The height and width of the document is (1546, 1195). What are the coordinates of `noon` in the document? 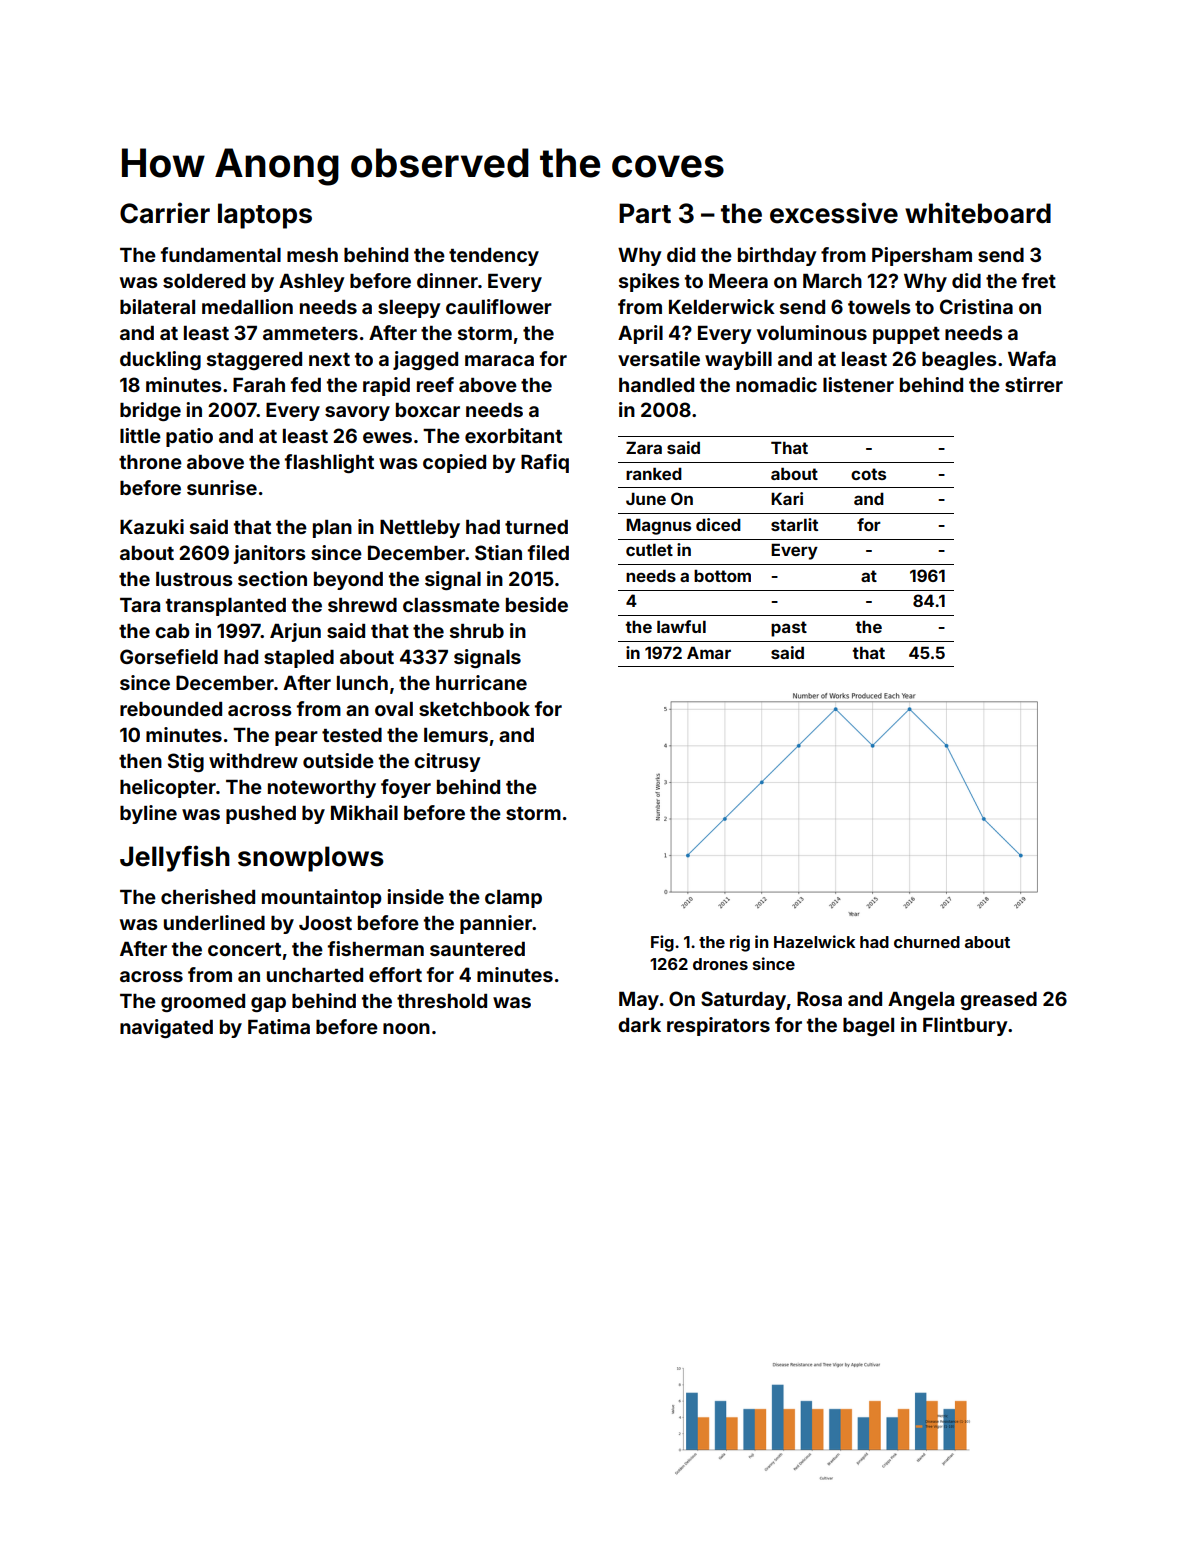 It's located at (406, 1028).
